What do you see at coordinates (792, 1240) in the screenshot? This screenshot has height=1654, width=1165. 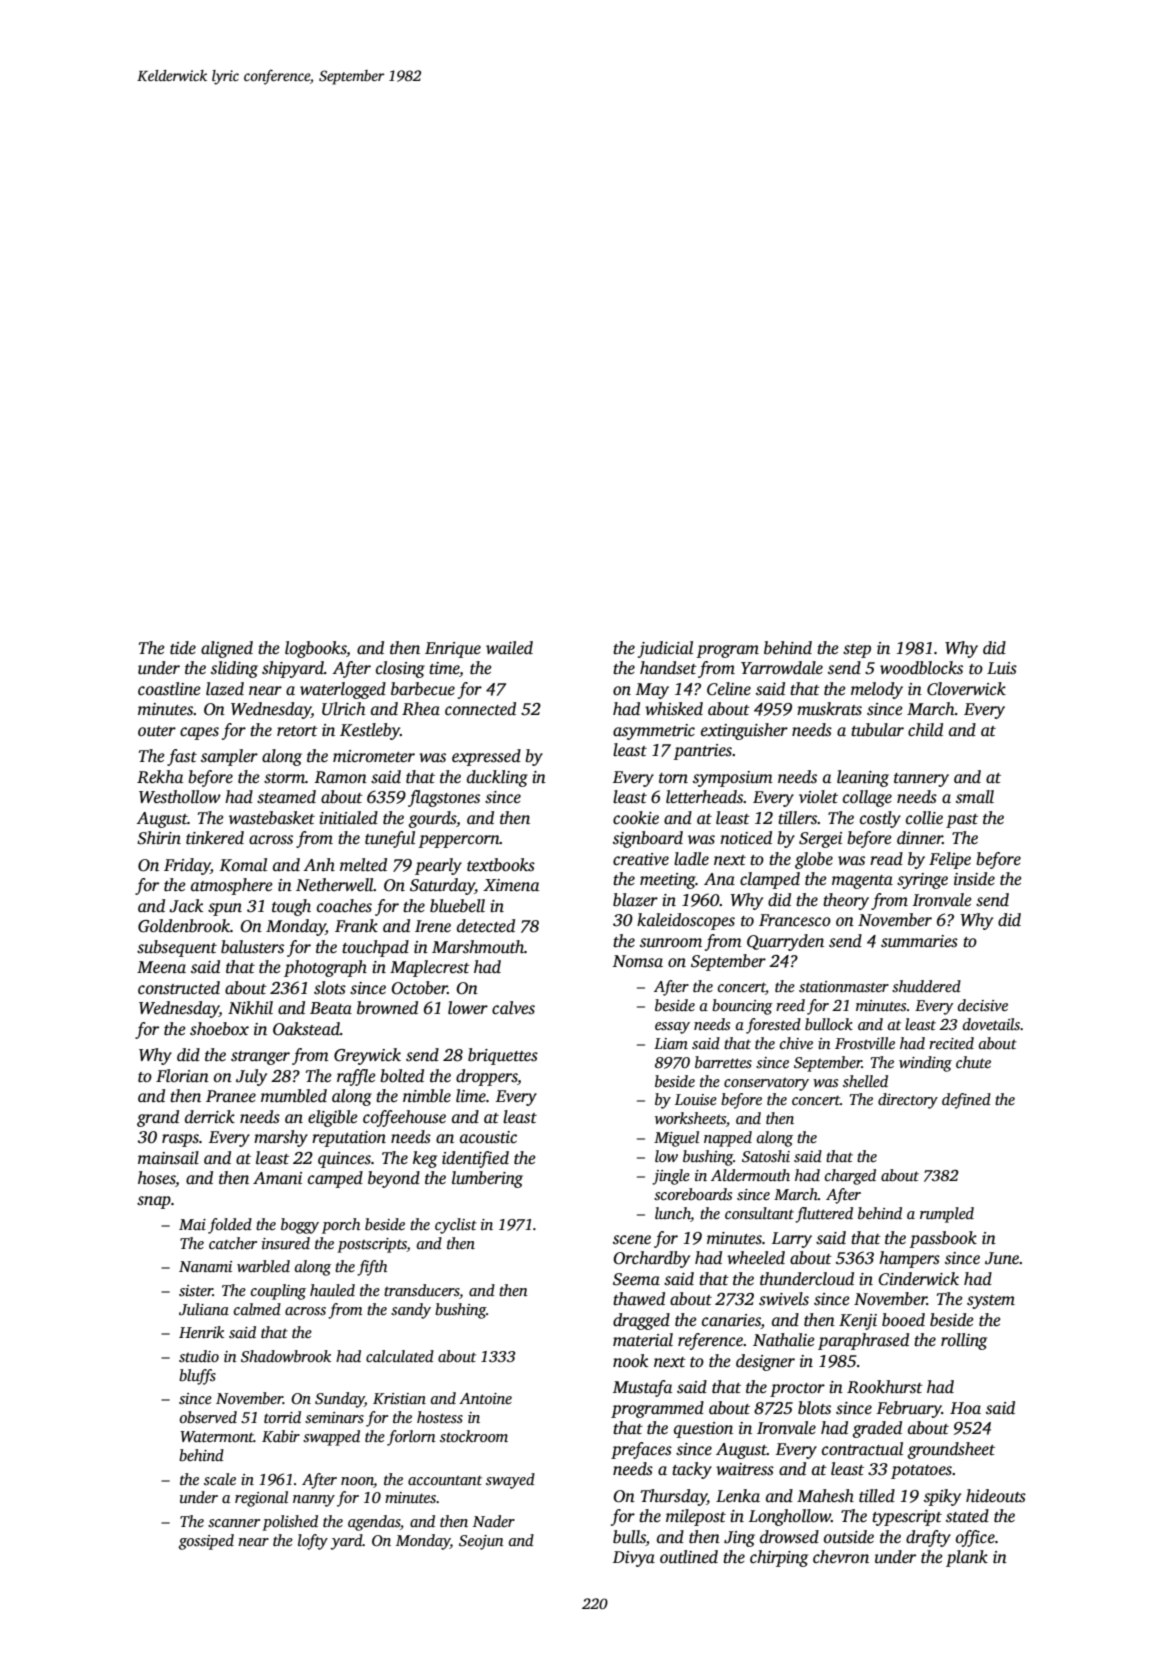 I see `Larry` at bounding box center [792, 1240].
